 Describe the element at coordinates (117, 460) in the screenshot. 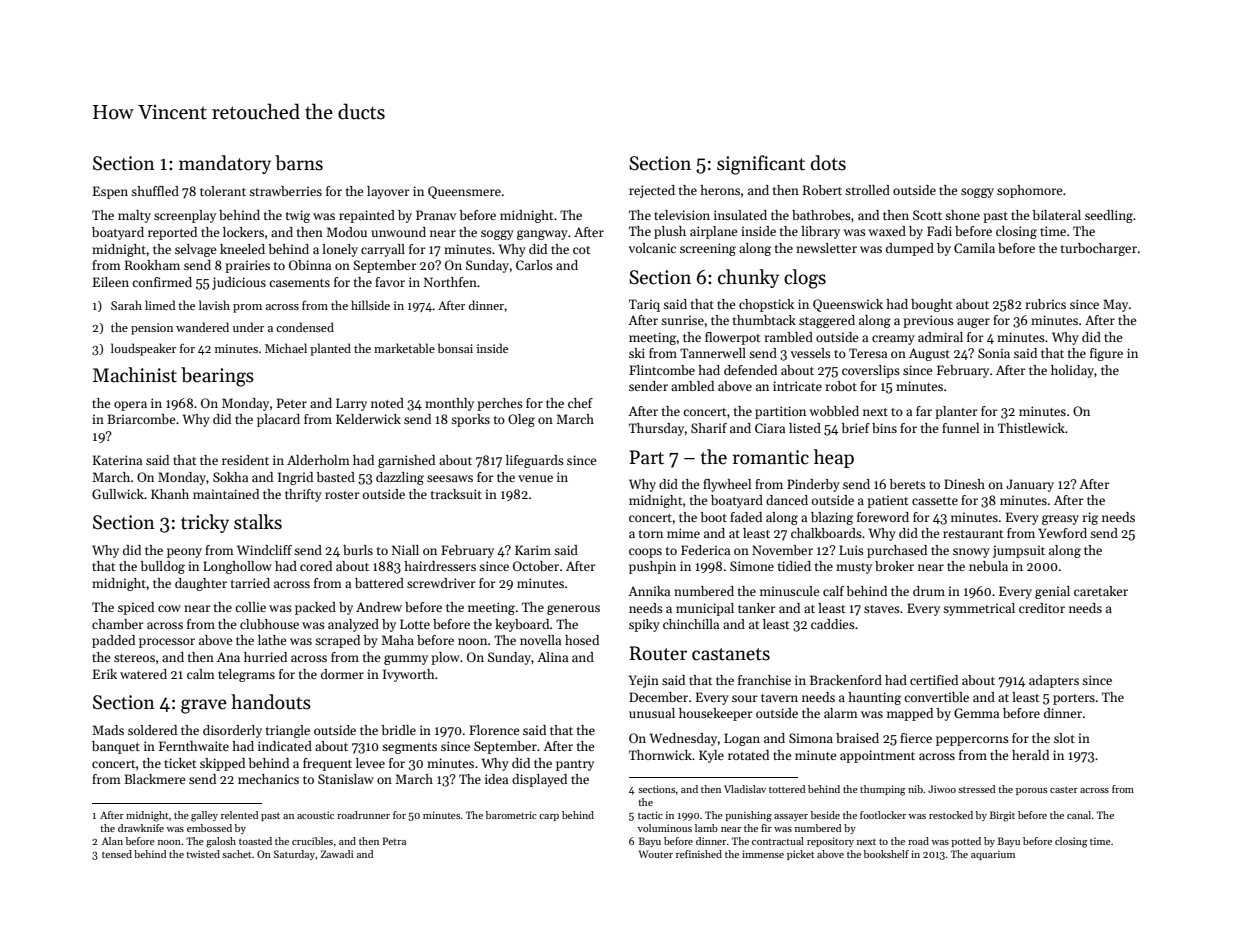

I see `Katerina` at that location.
